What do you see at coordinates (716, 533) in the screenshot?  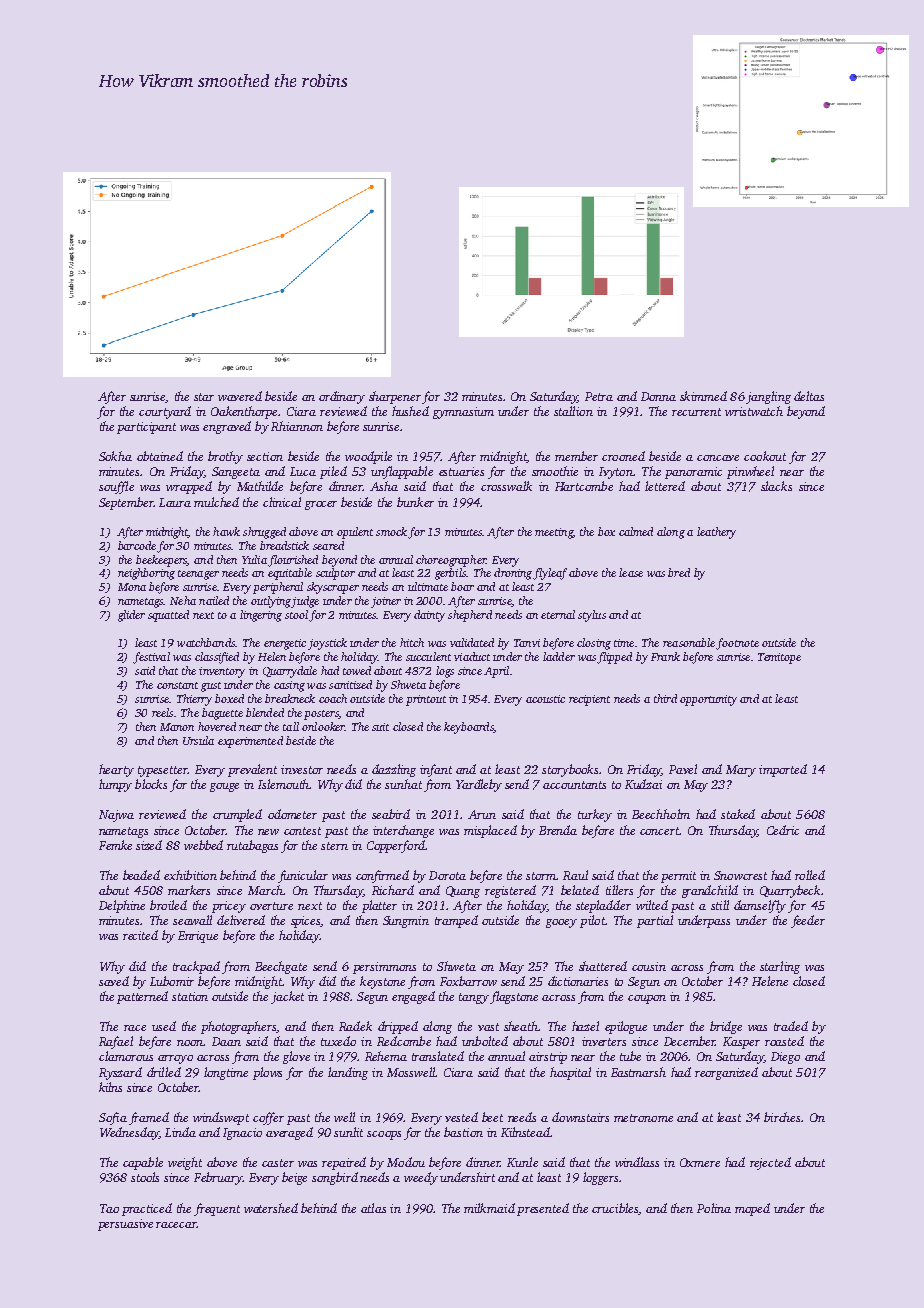 I see `leathery` at bounding box center [716, 533].
